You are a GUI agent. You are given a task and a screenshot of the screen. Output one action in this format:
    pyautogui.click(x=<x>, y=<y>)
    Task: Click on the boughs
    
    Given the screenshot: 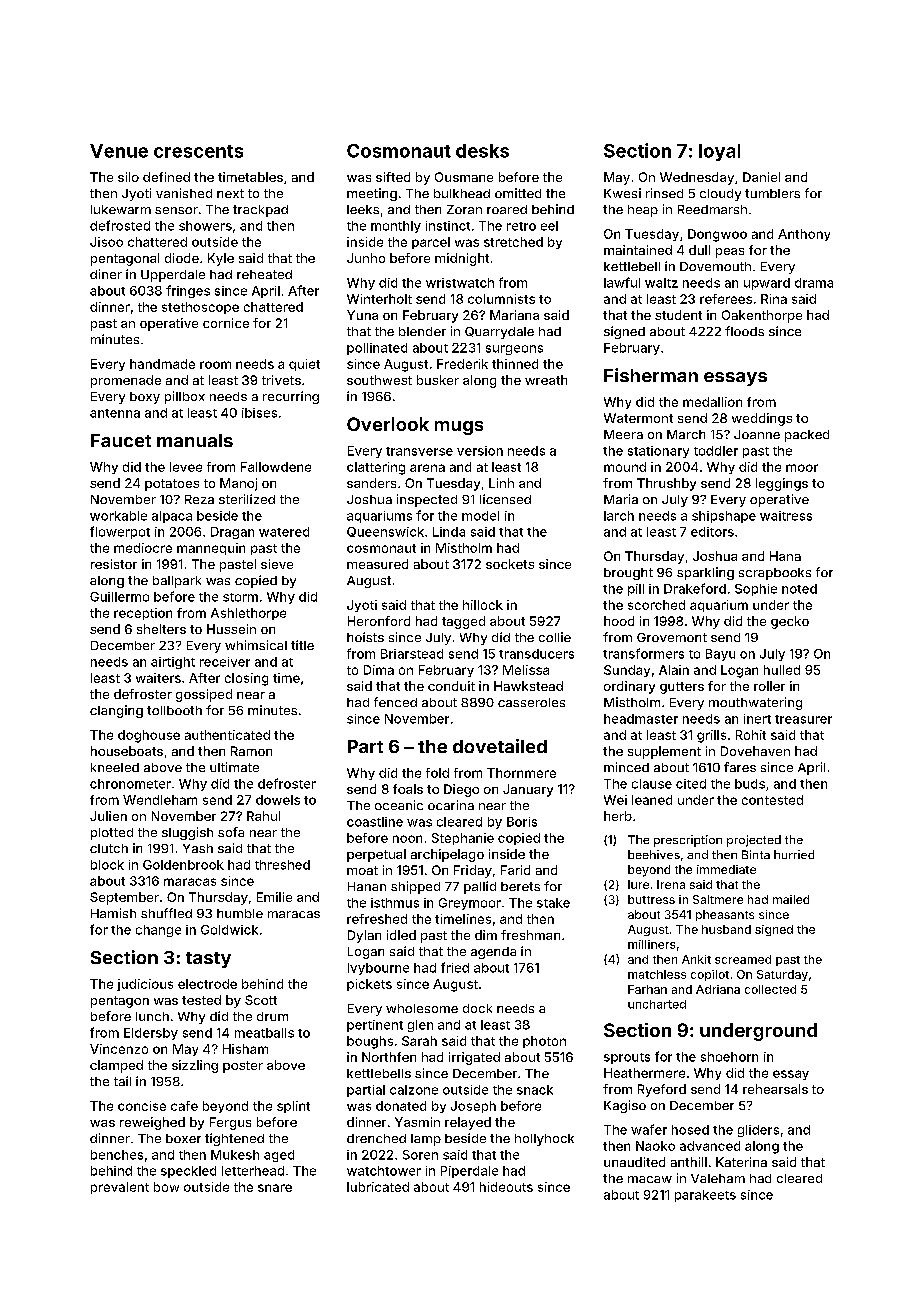 What is the action you would take?
    pyautogui.click(x=370, y=1042)
